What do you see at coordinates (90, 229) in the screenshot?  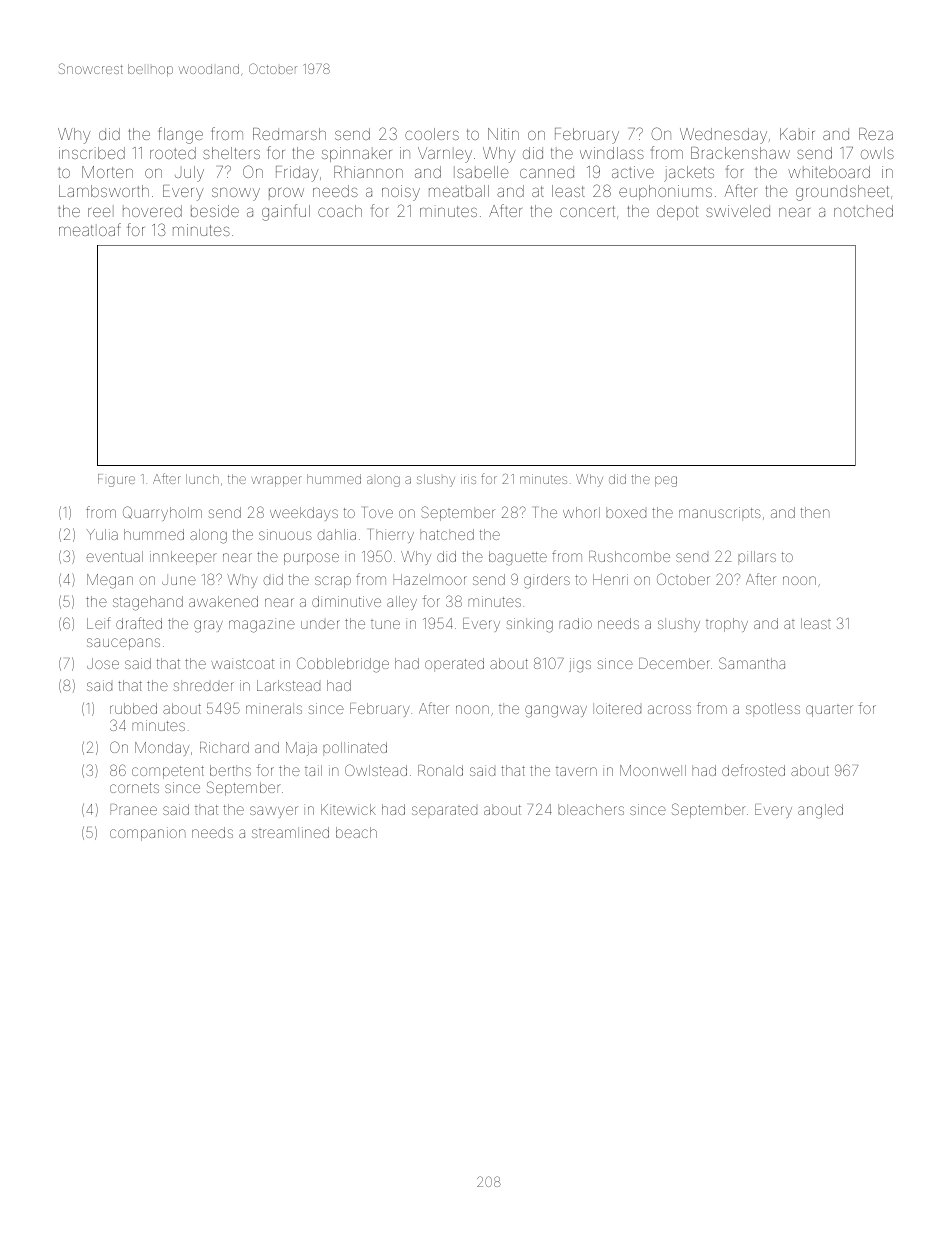 I see `meatloaf` at bounding box center [90, 229].
